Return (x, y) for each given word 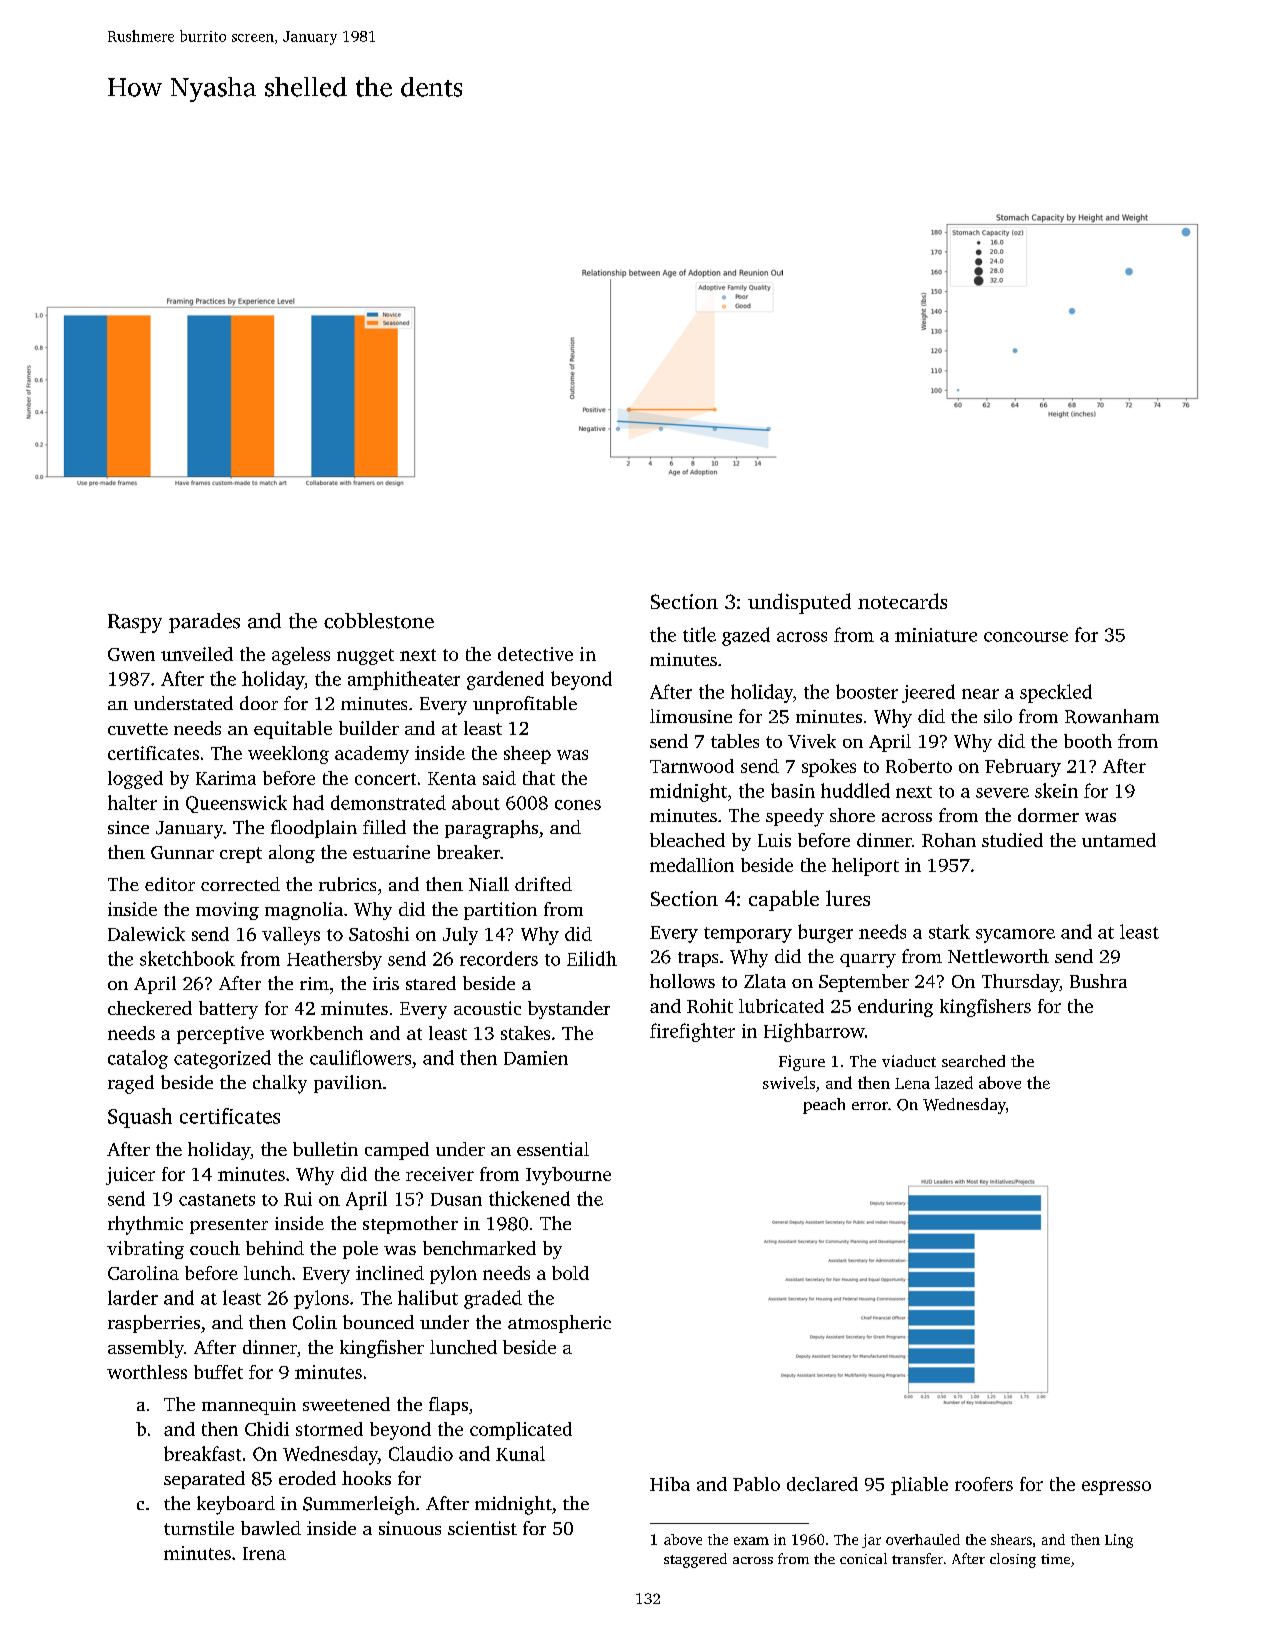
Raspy (135, 623)
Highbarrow (814, 1032)
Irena (264, 1553)
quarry (868, 961)
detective (535, 654)
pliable (919, 1486)
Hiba (670, 1484)
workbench (316, 1033)
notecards (902, 601)
